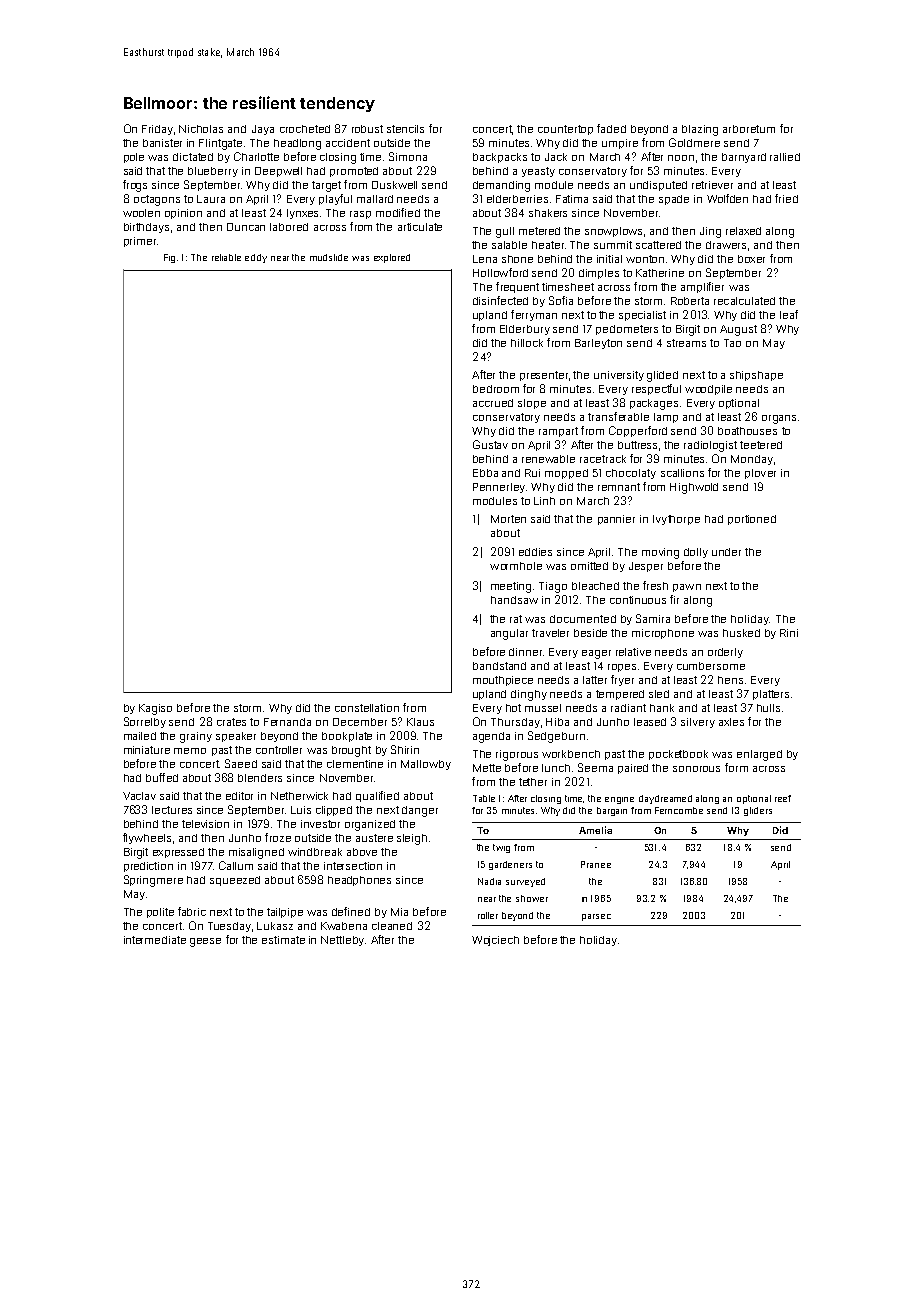 The image size is (924, 1308). What do you see at coordinates (205, 942) in the page?
I see `geese` at bounding box center [205, 942].
